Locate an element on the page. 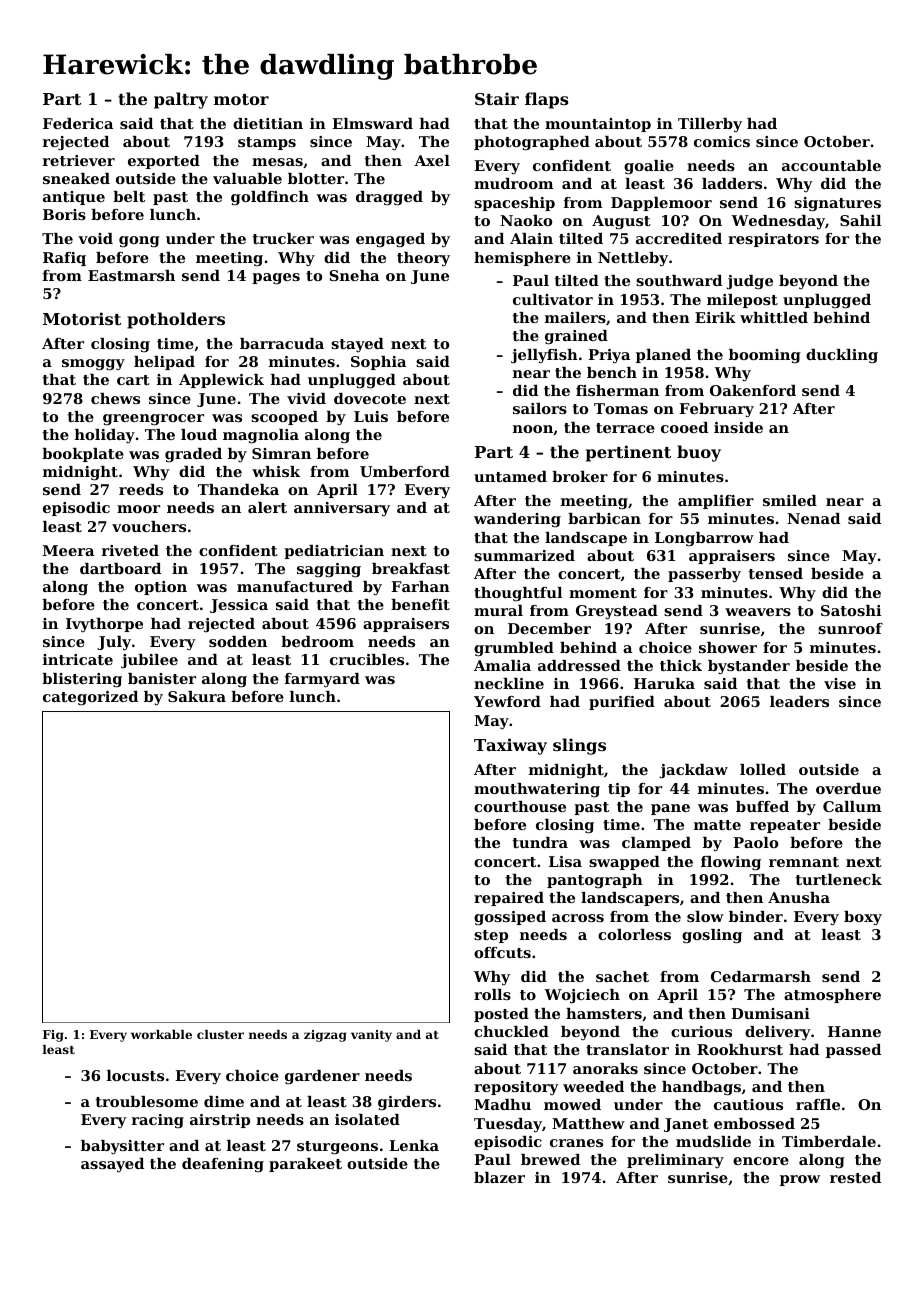 The height and width of the page is (1308, 924). accountable is located at coordinates (831, 165).
